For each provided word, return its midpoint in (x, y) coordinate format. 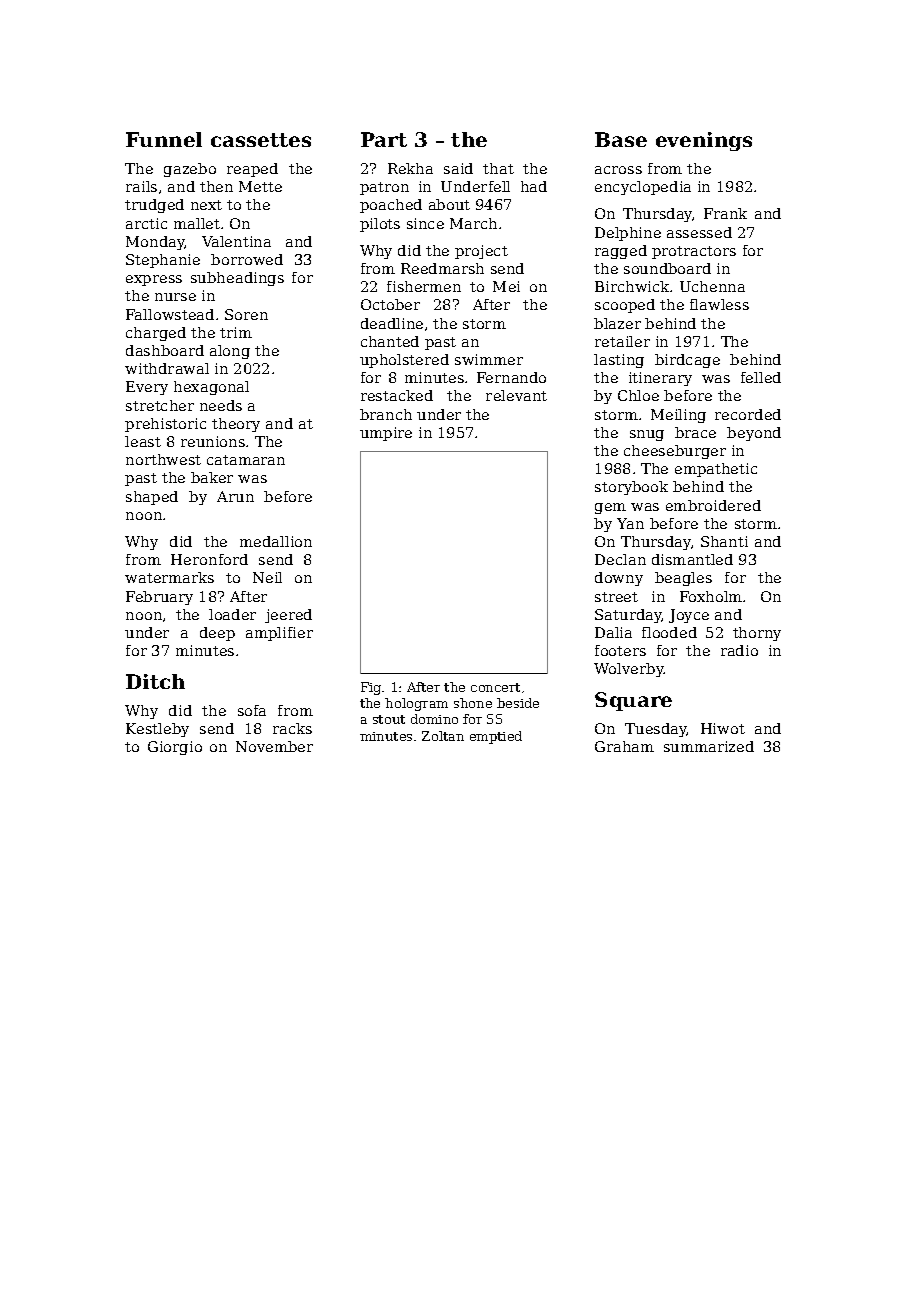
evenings (704, 141)
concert (495, 687)
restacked (397, 395)
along (230, 352)
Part (384, 139)
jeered (288, 616)
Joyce (689, 616)
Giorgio (175, 748)
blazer (617, 323)
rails (141, 186)
